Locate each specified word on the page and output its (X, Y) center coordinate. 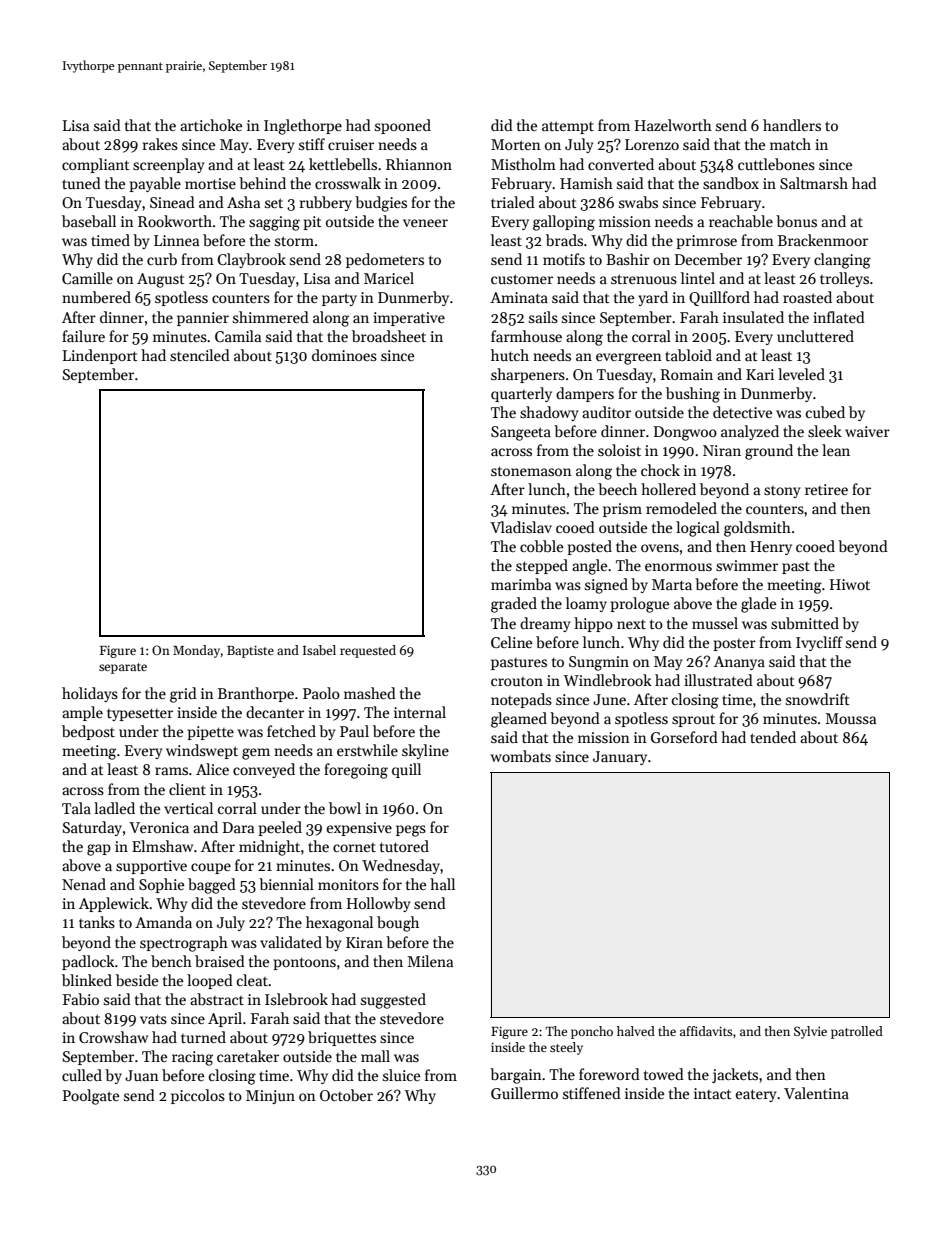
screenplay (169, 165)
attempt (568, 127)
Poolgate (91, 1097)
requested (368, 651)
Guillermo (524, 1093)
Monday (196, 651)
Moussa (850, 718)
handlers (792, 125)
